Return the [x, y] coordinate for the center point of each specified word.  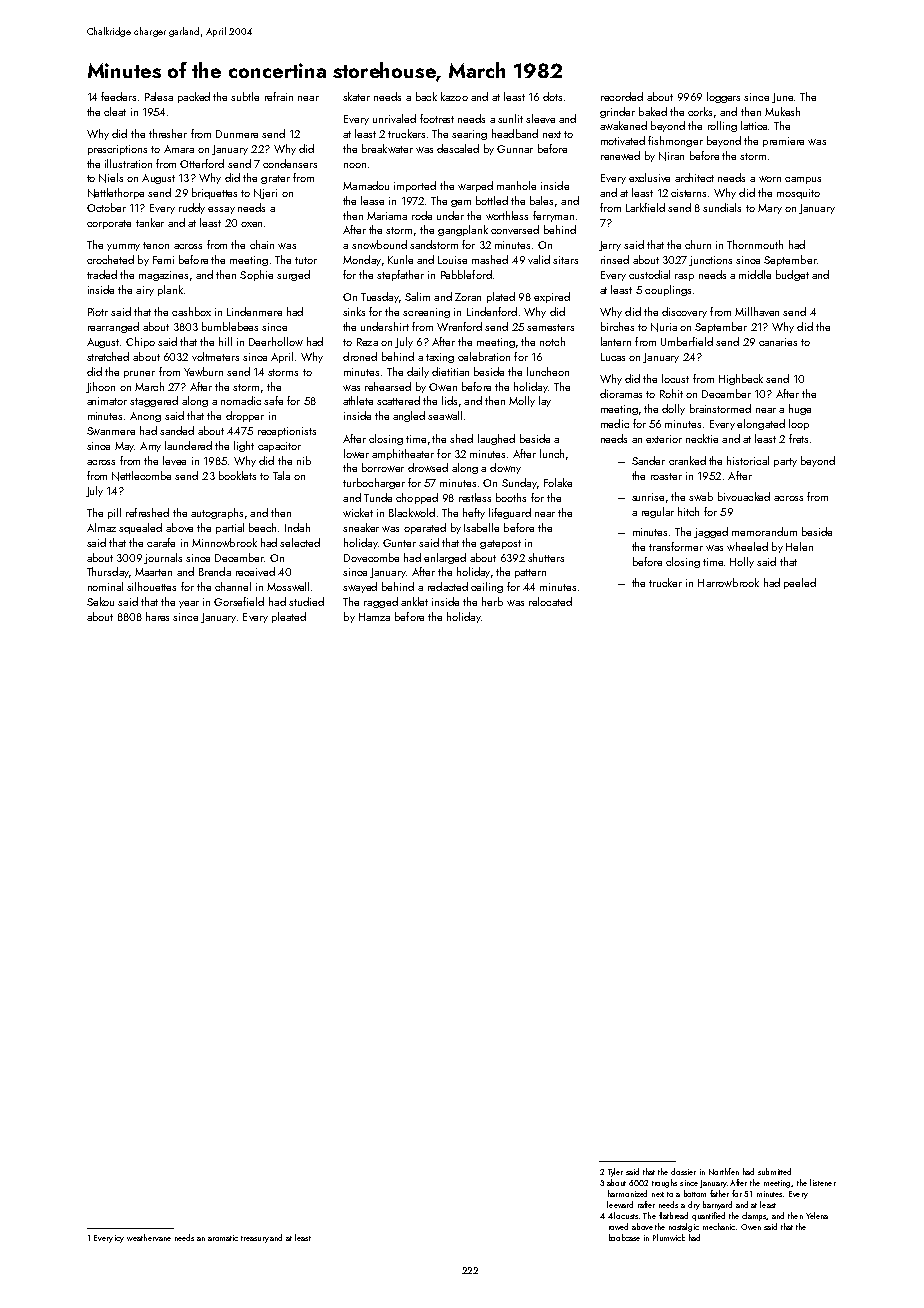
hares [157, 616]
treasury [255, 1239]
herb [492, 601]
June [782, 98]
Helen [799, 546]
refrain [279, 96]
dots [552, 96]
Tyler [615, 1172]
